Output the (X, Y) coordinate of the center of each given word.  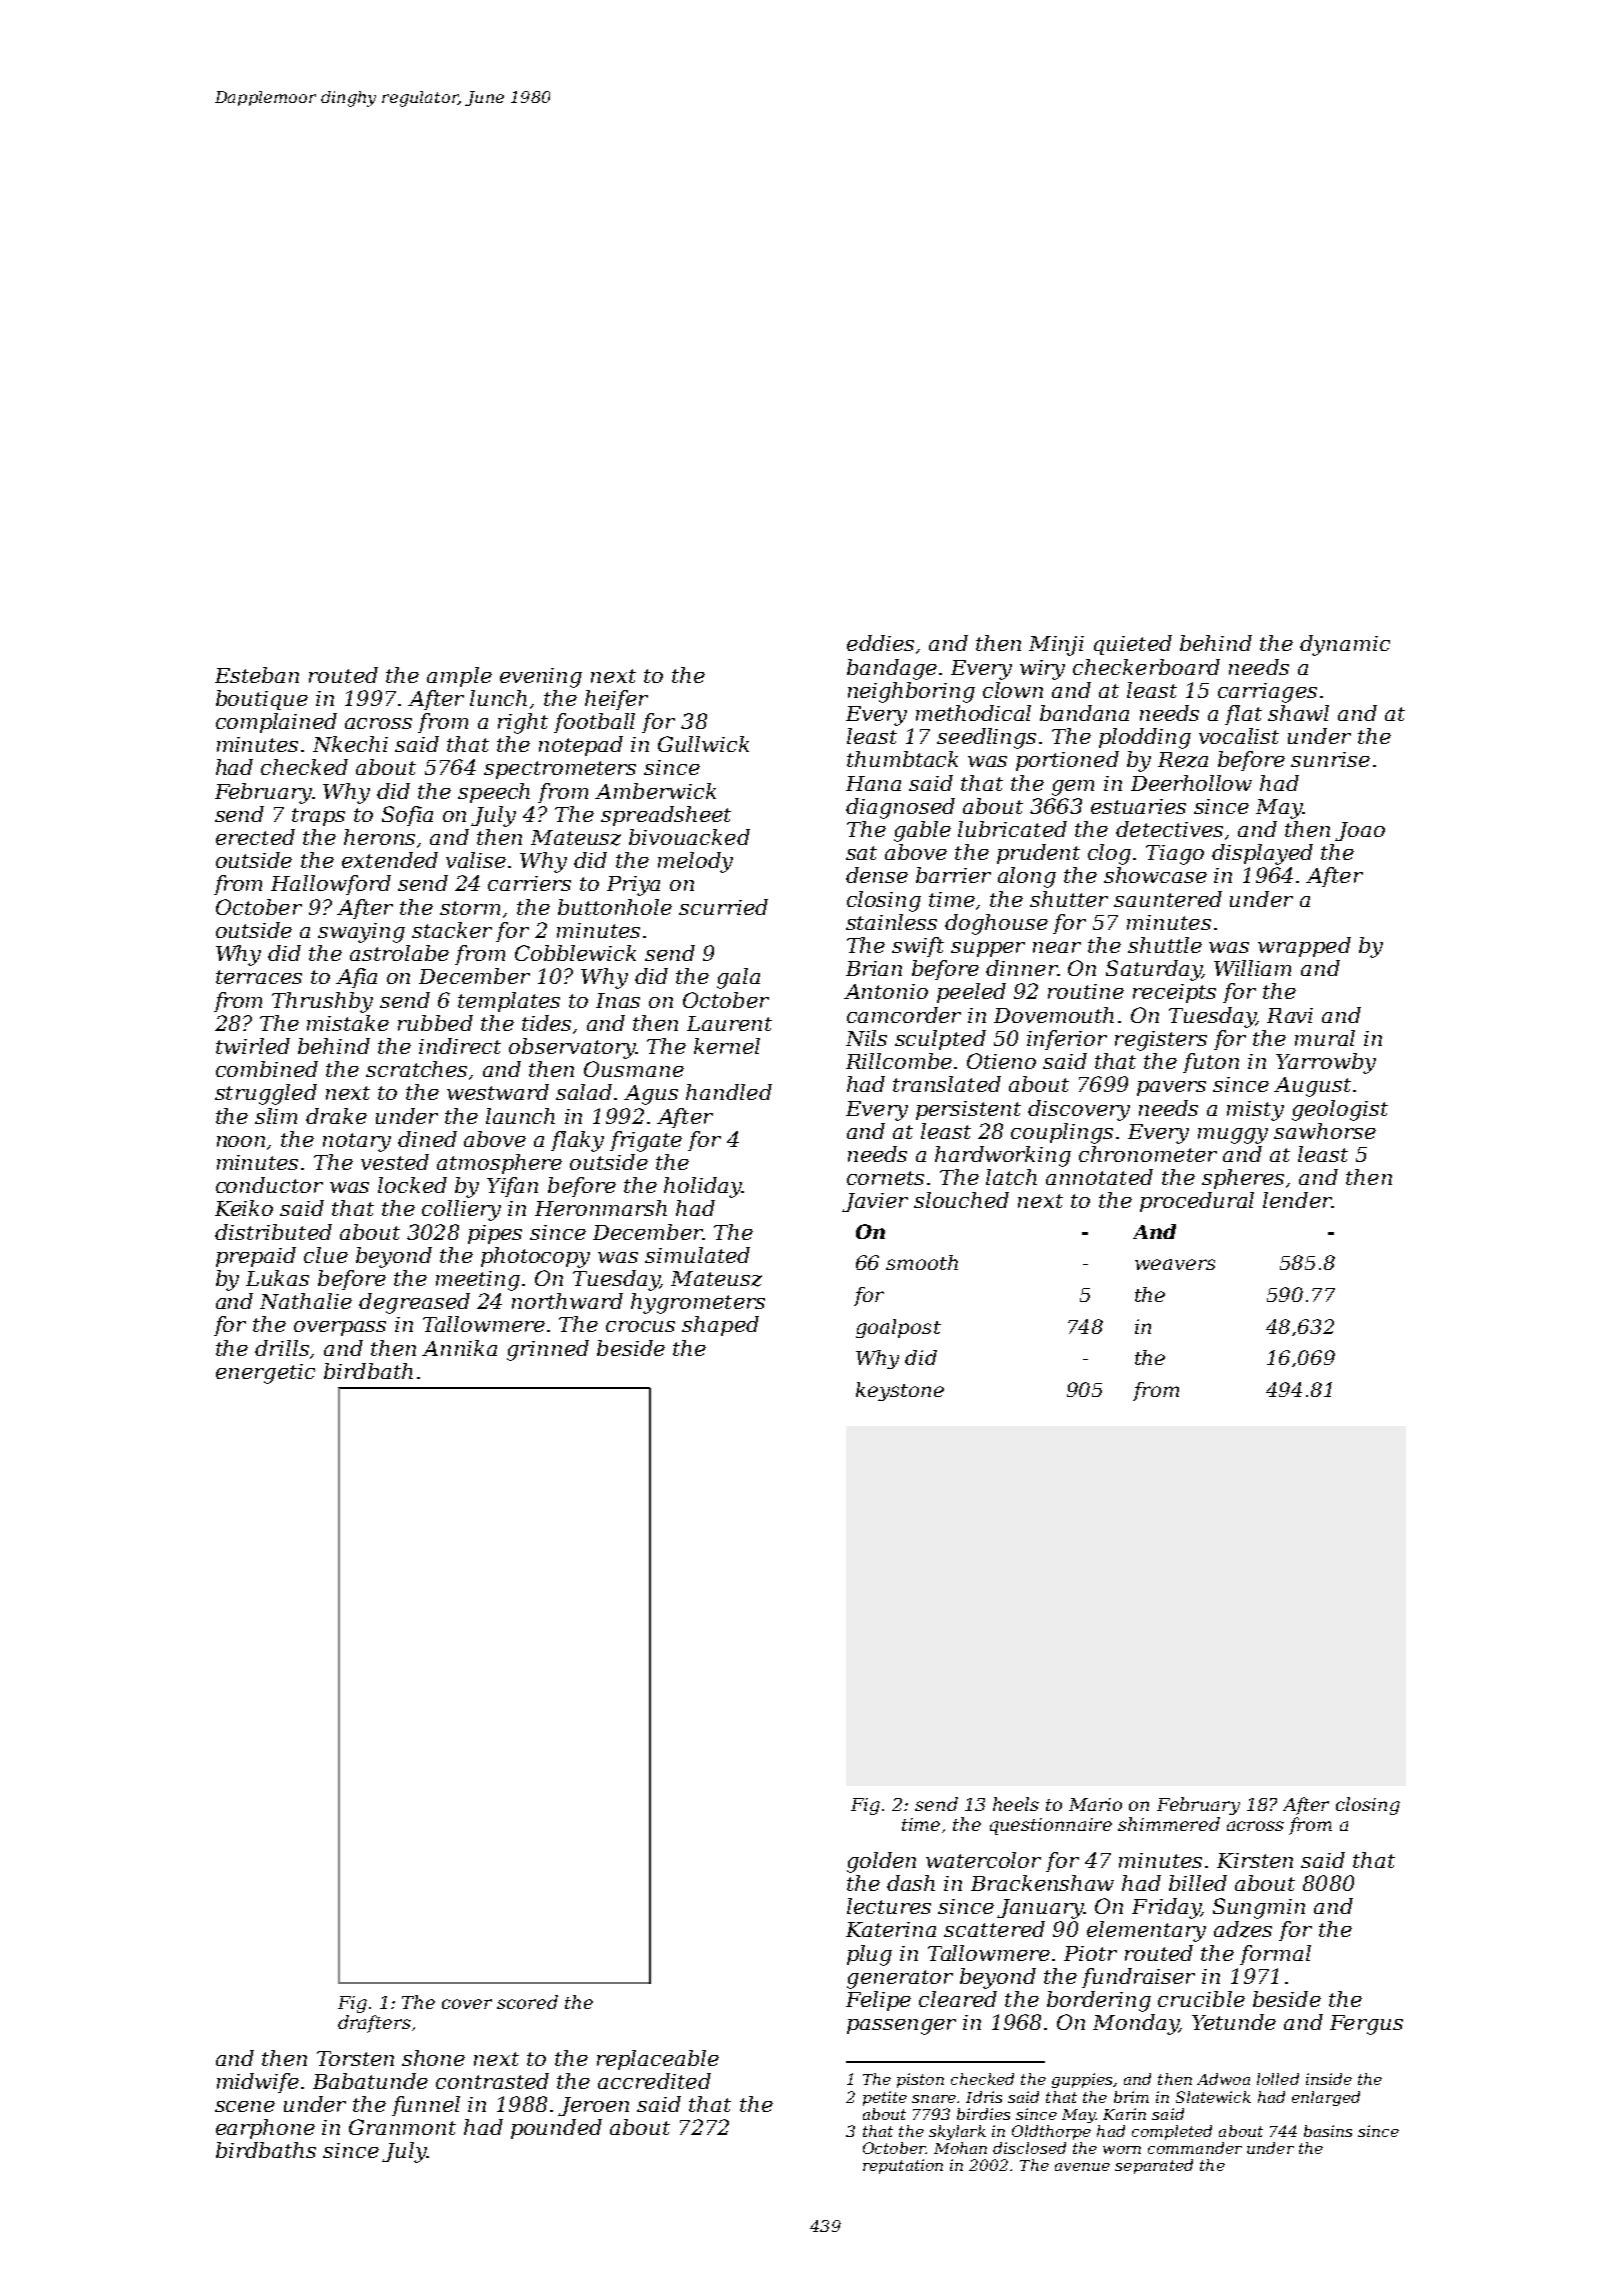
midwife (258, 2083)
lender (1297, 1200)
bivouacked (689, 837)
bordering (1099, 2001)
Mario (1095, 1804)
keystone (900, 1391)
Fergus (1366, 2025)
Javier (875, 1202)
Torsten (355, 2058)
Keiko (244, 1208)
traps (318, 817)
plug (869, 1955)
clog (1109, 854)
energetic (265, 1374)
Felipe (878, 2001)
